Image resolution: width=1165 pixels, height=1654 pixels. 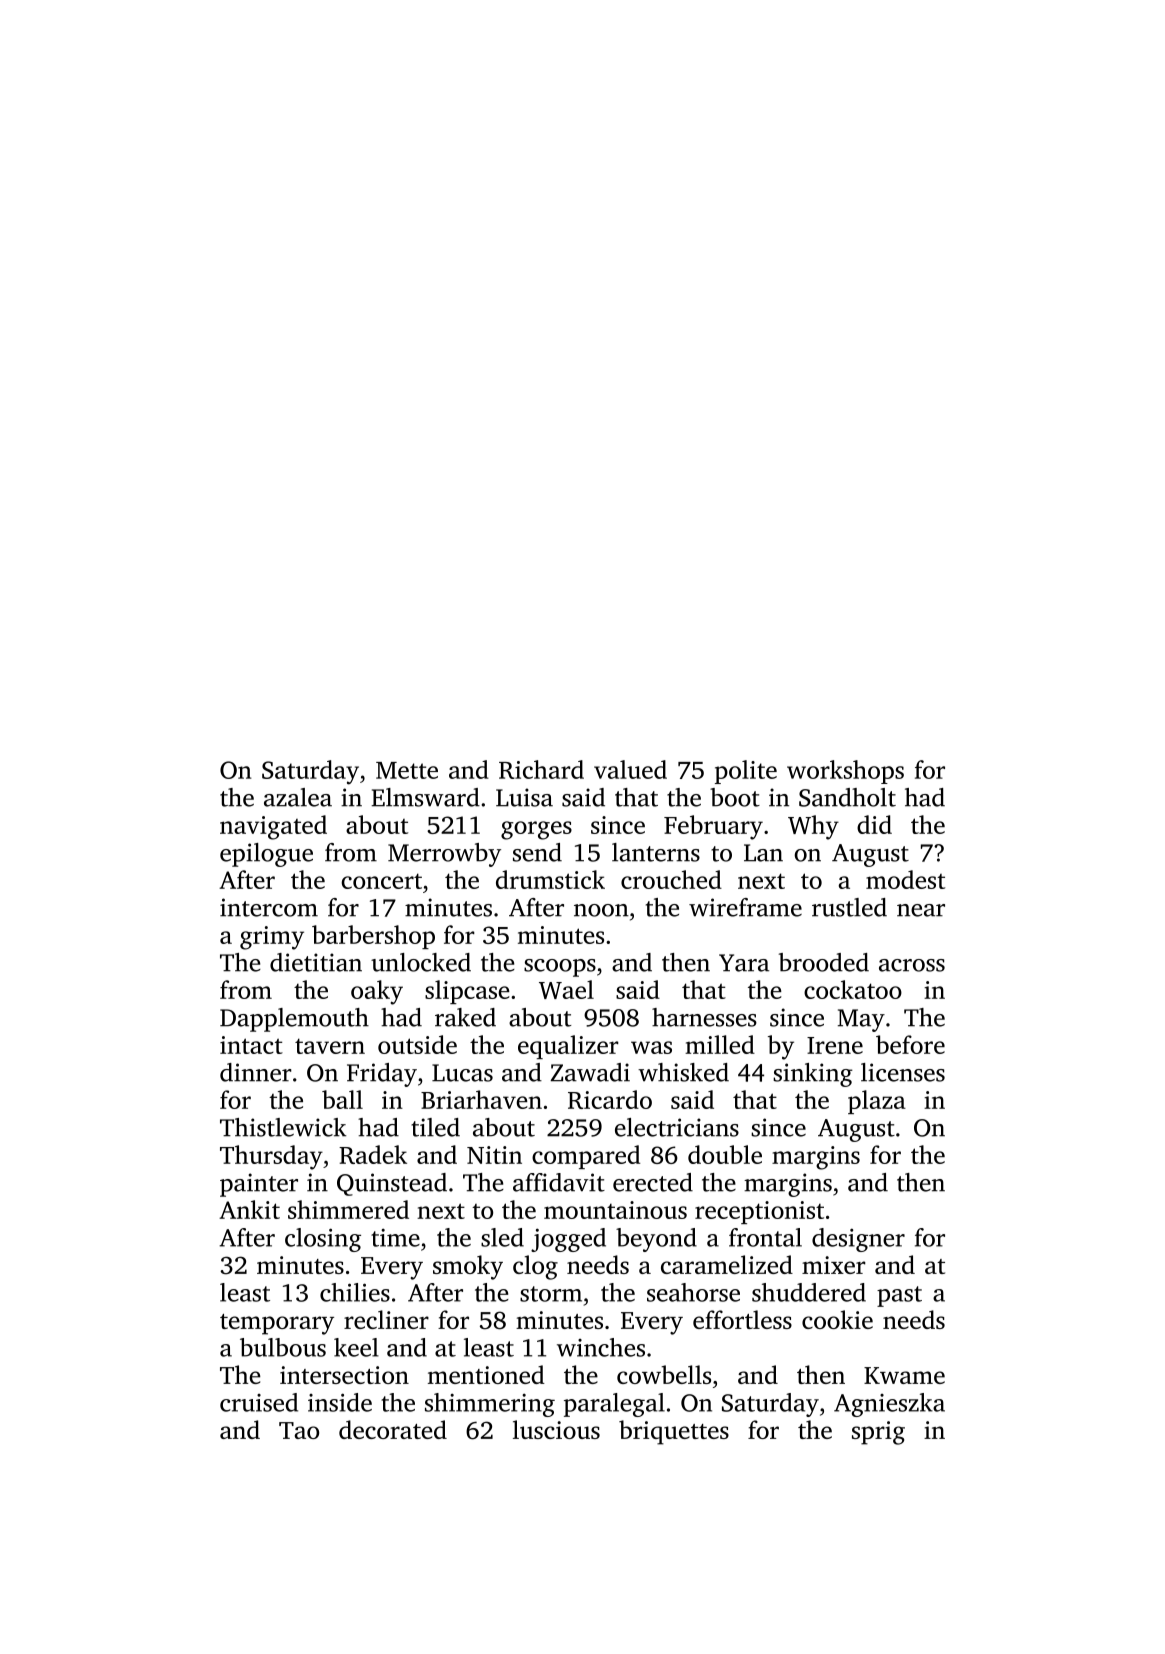 What do you see at coordinates (541, 769) in the screenshot?
I see `Richard` at bounding box center [541, 769].
